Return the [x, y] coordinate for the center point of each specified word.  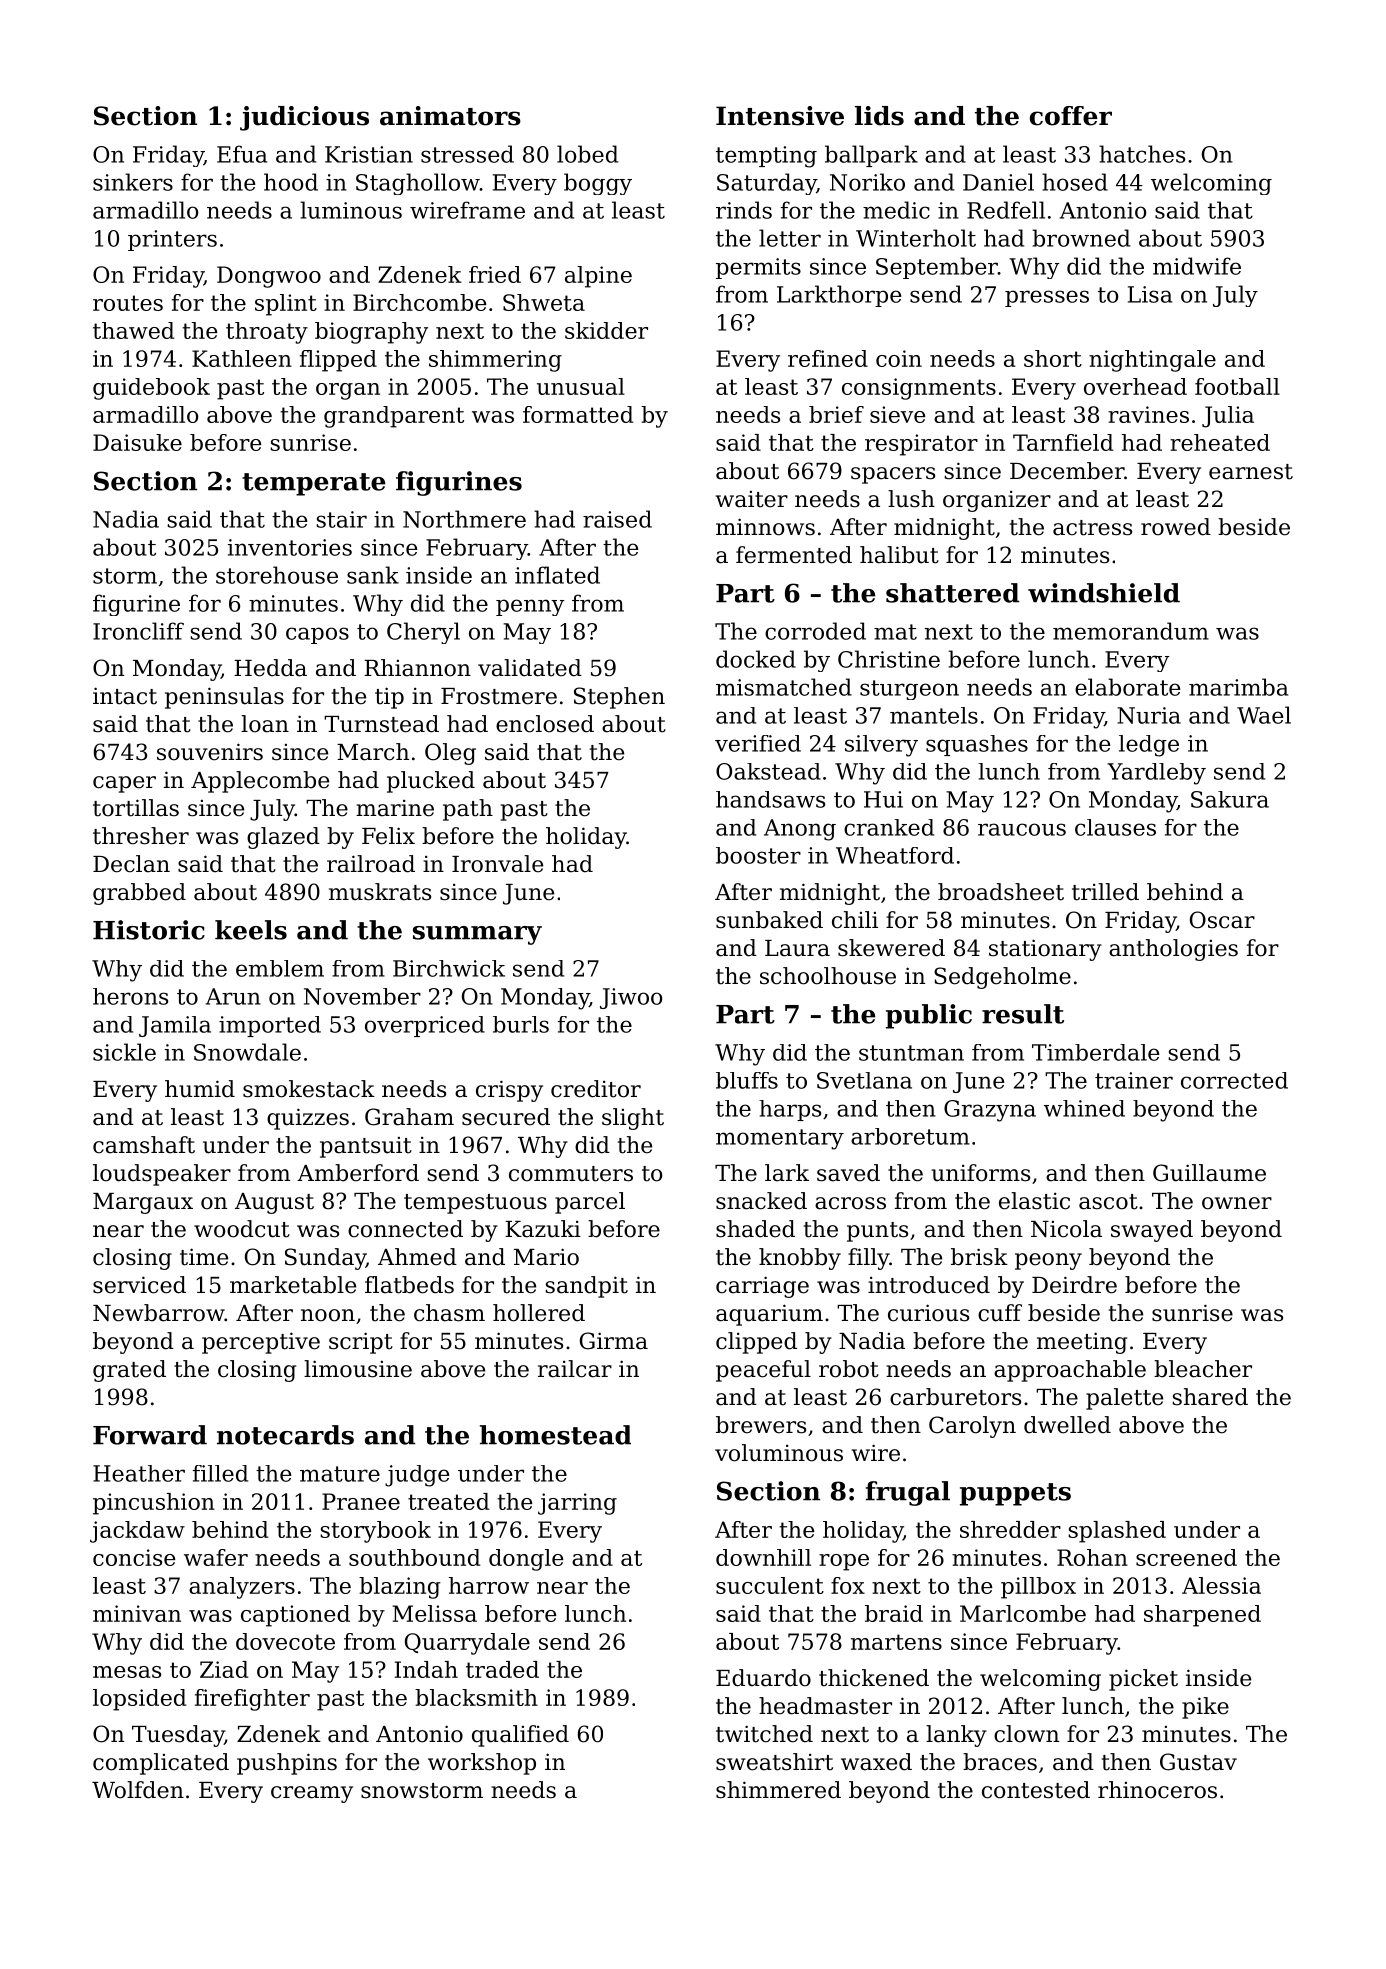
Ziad [224, 1669]
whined [1084, 1108]
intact [125, 696]
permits [758, 268]
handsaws [770, 799]
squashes [977, 745]
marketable [293, 1285]
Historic [149, 930]
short [1053, 358]
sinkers [133, 182]
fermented [794, 555]
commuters [571, 1174]
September [937, 268]
